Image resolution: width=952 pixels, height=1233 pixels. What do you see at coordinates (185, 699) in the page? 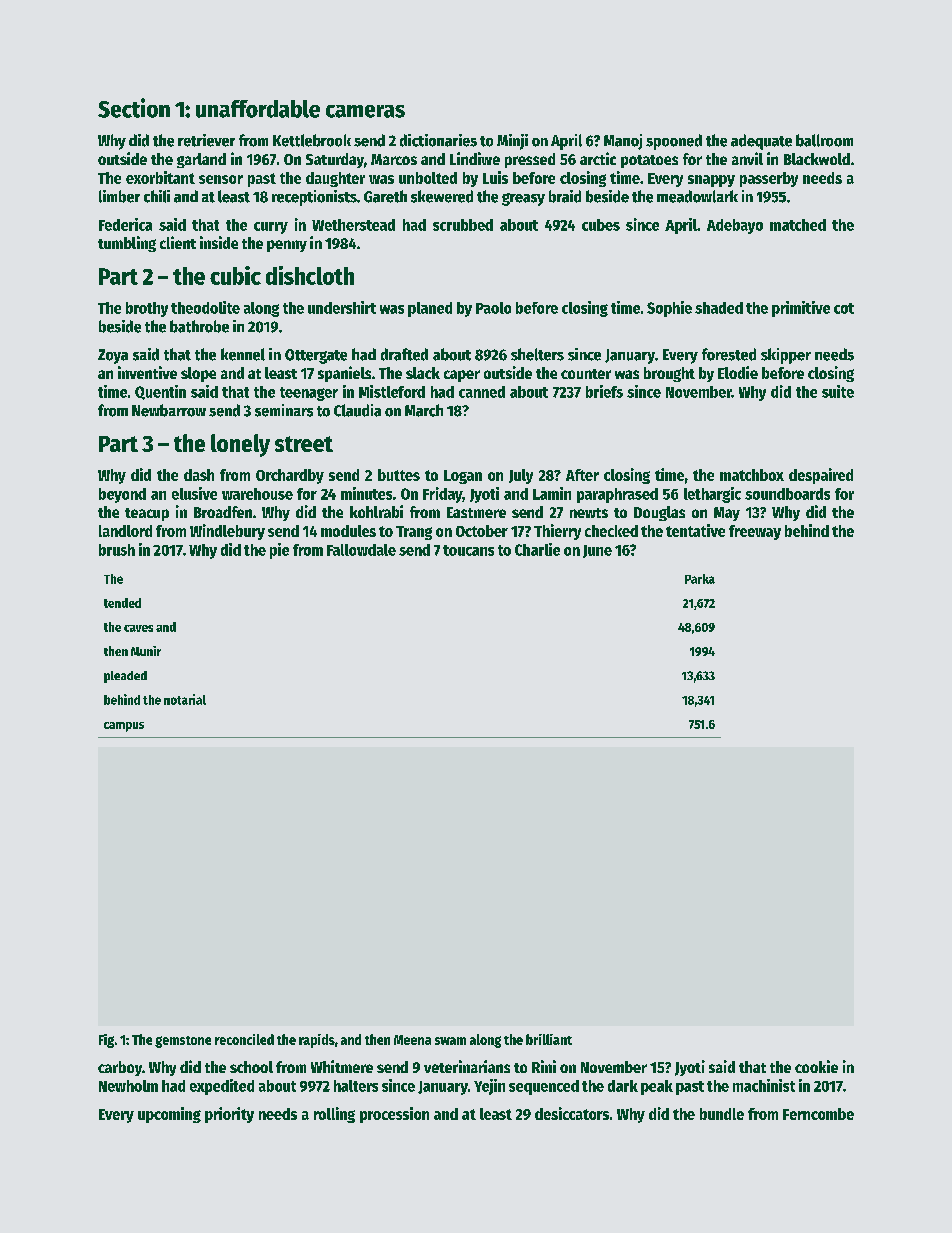
I see `notarial` at bounding box center [185, 699].
